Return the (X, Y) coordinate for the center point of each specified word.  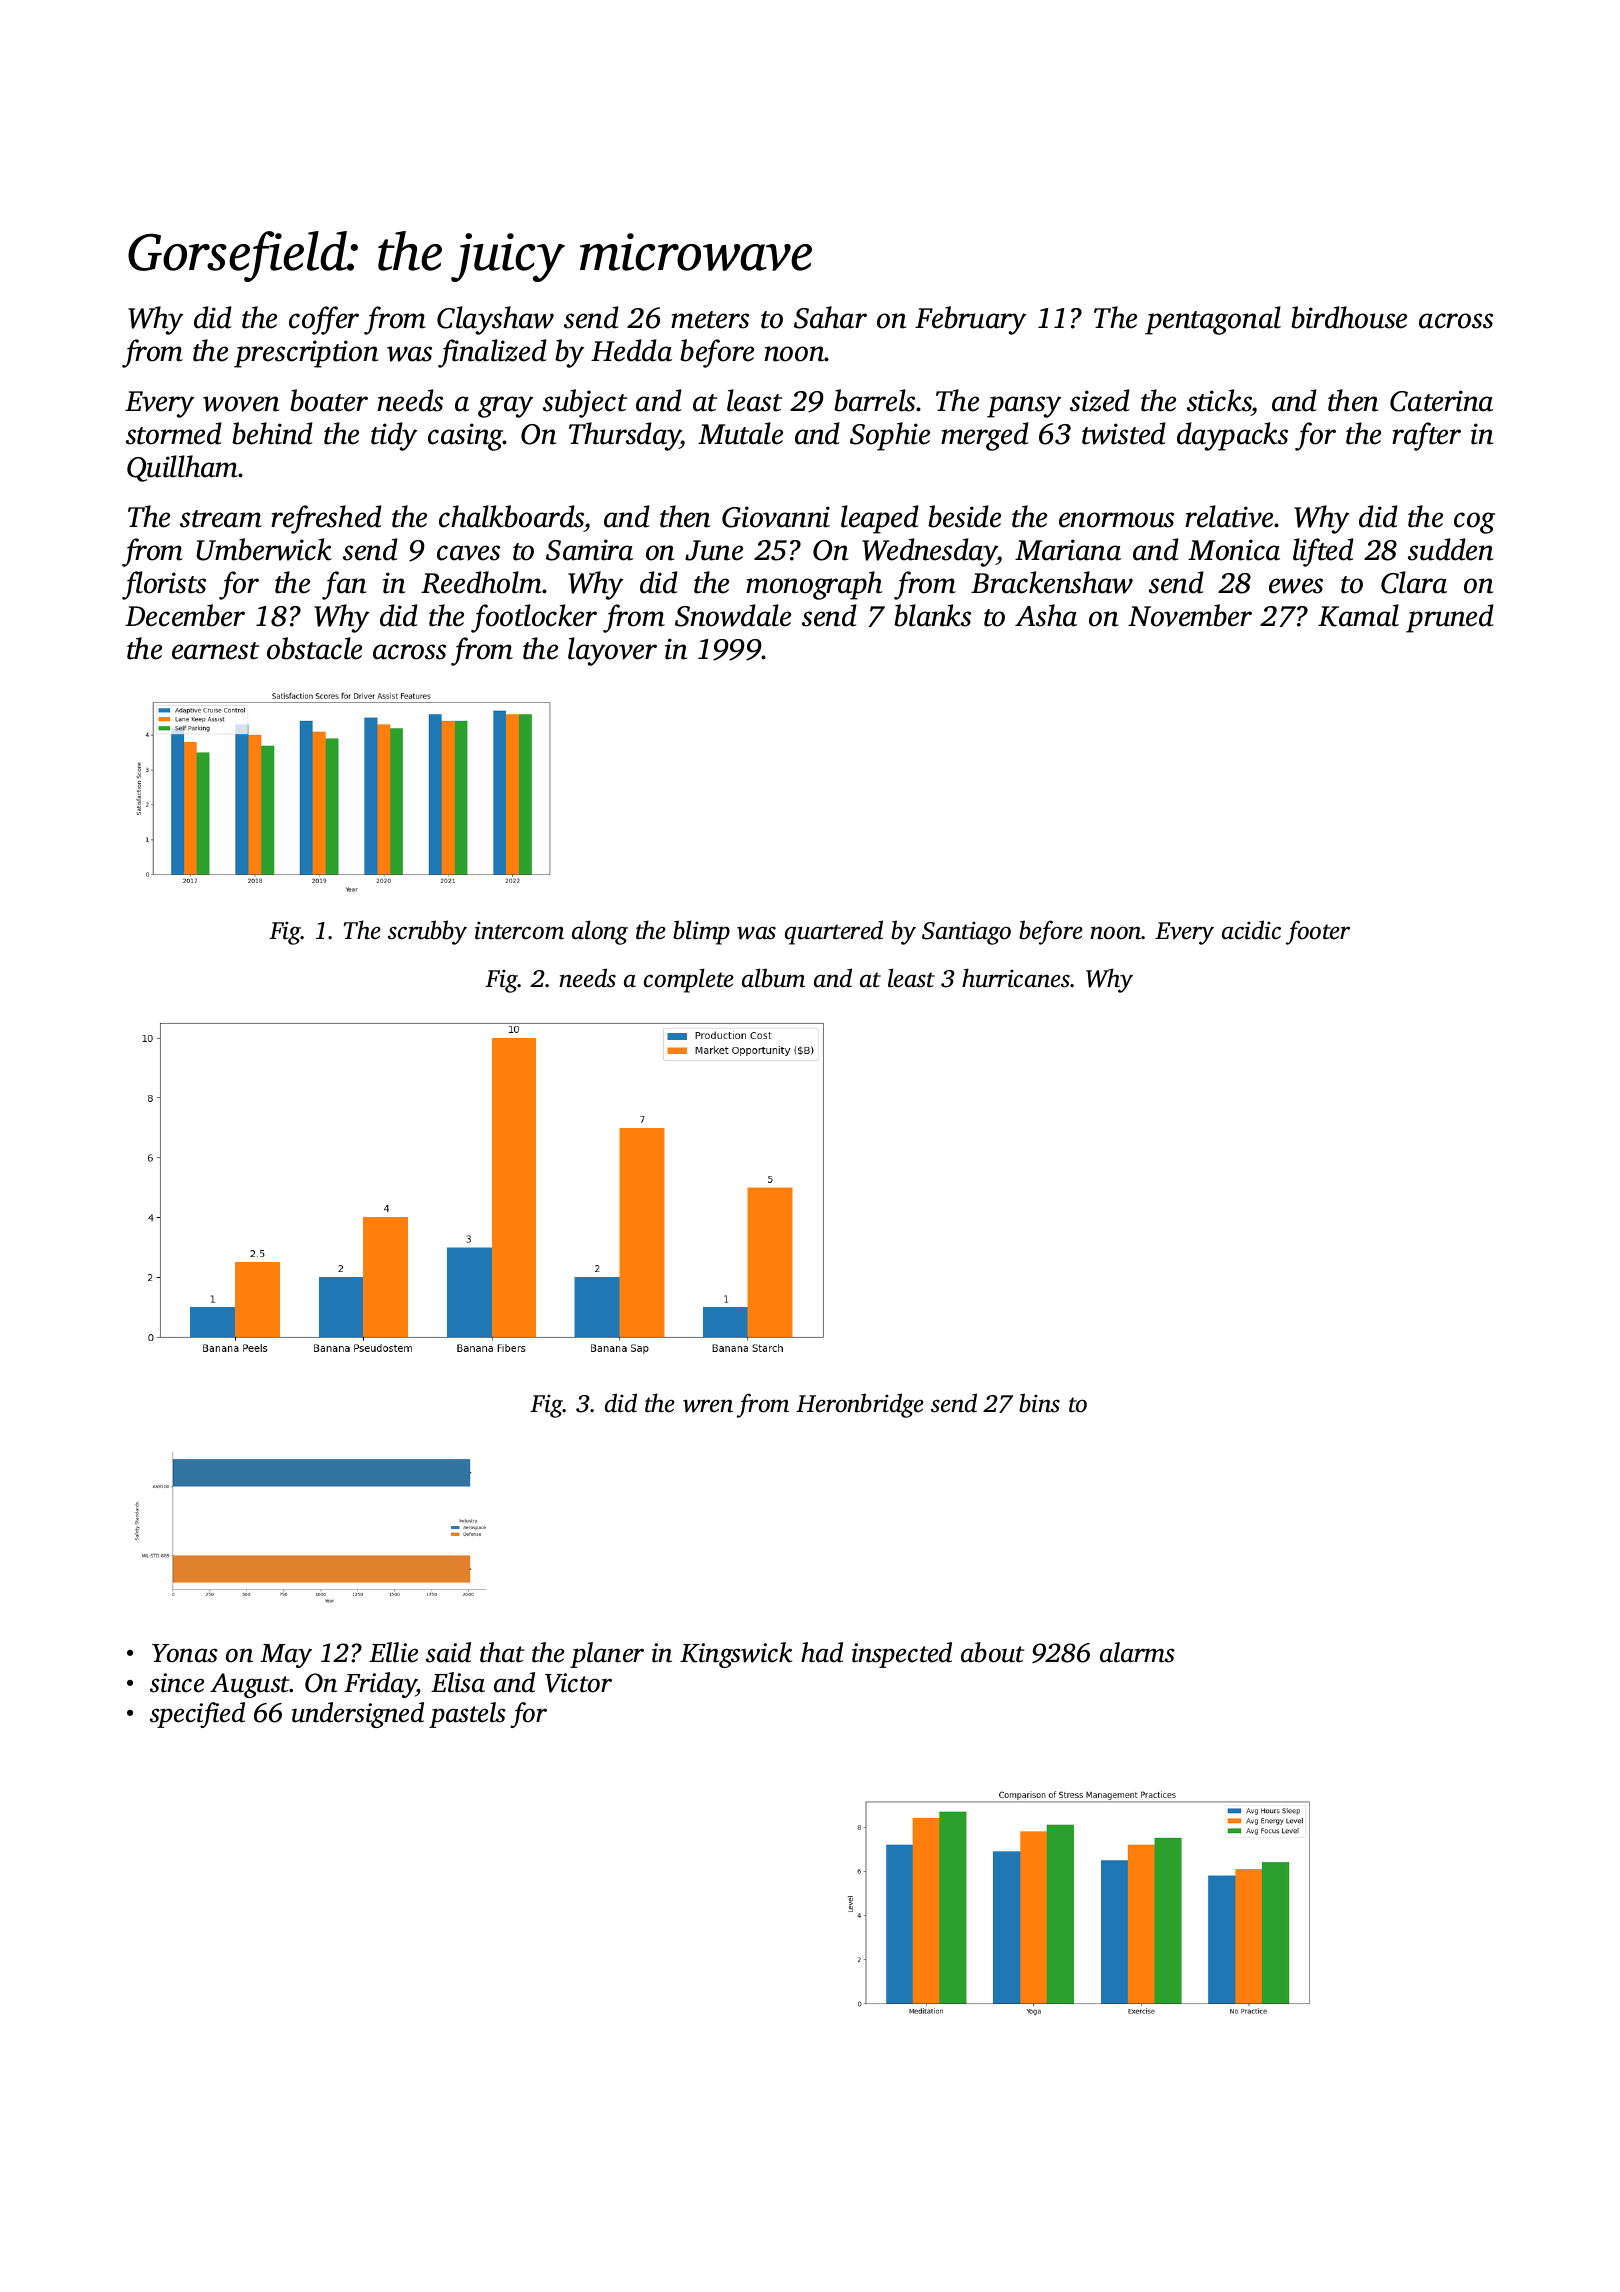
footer (1318, 932)
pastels (467, 1715)
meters (710, 320)
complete (689, 980)
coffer (324, 320)
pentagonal (1213, 320)
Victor (578, 1683)
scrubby (427, 932)
